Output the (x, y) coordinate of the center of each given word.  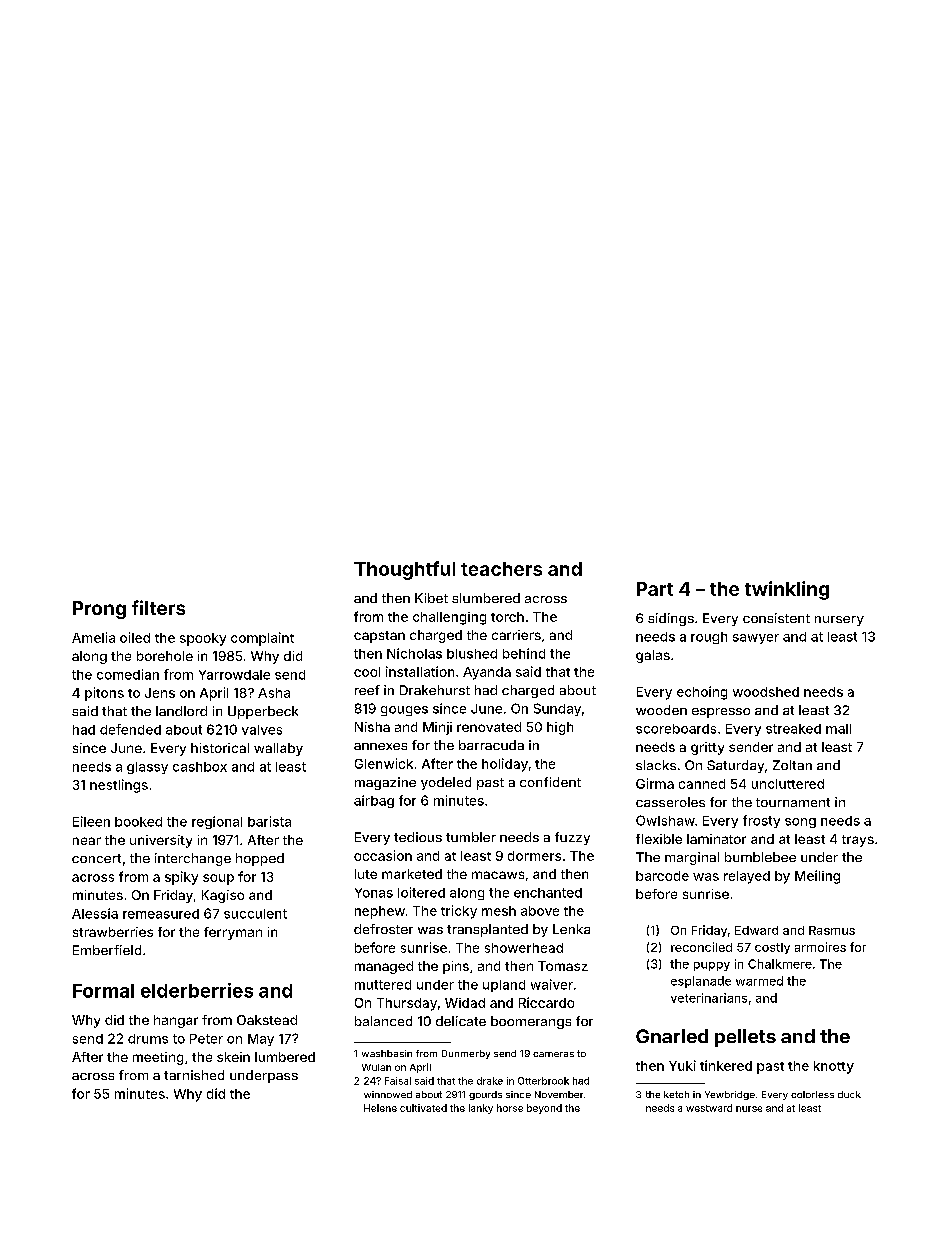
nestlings (119, 786)
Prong (99, 610)
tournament (793, 802)
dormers (534, 856)
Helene (380, 1108)
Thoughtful (404, 570)
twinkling (787, 590)
